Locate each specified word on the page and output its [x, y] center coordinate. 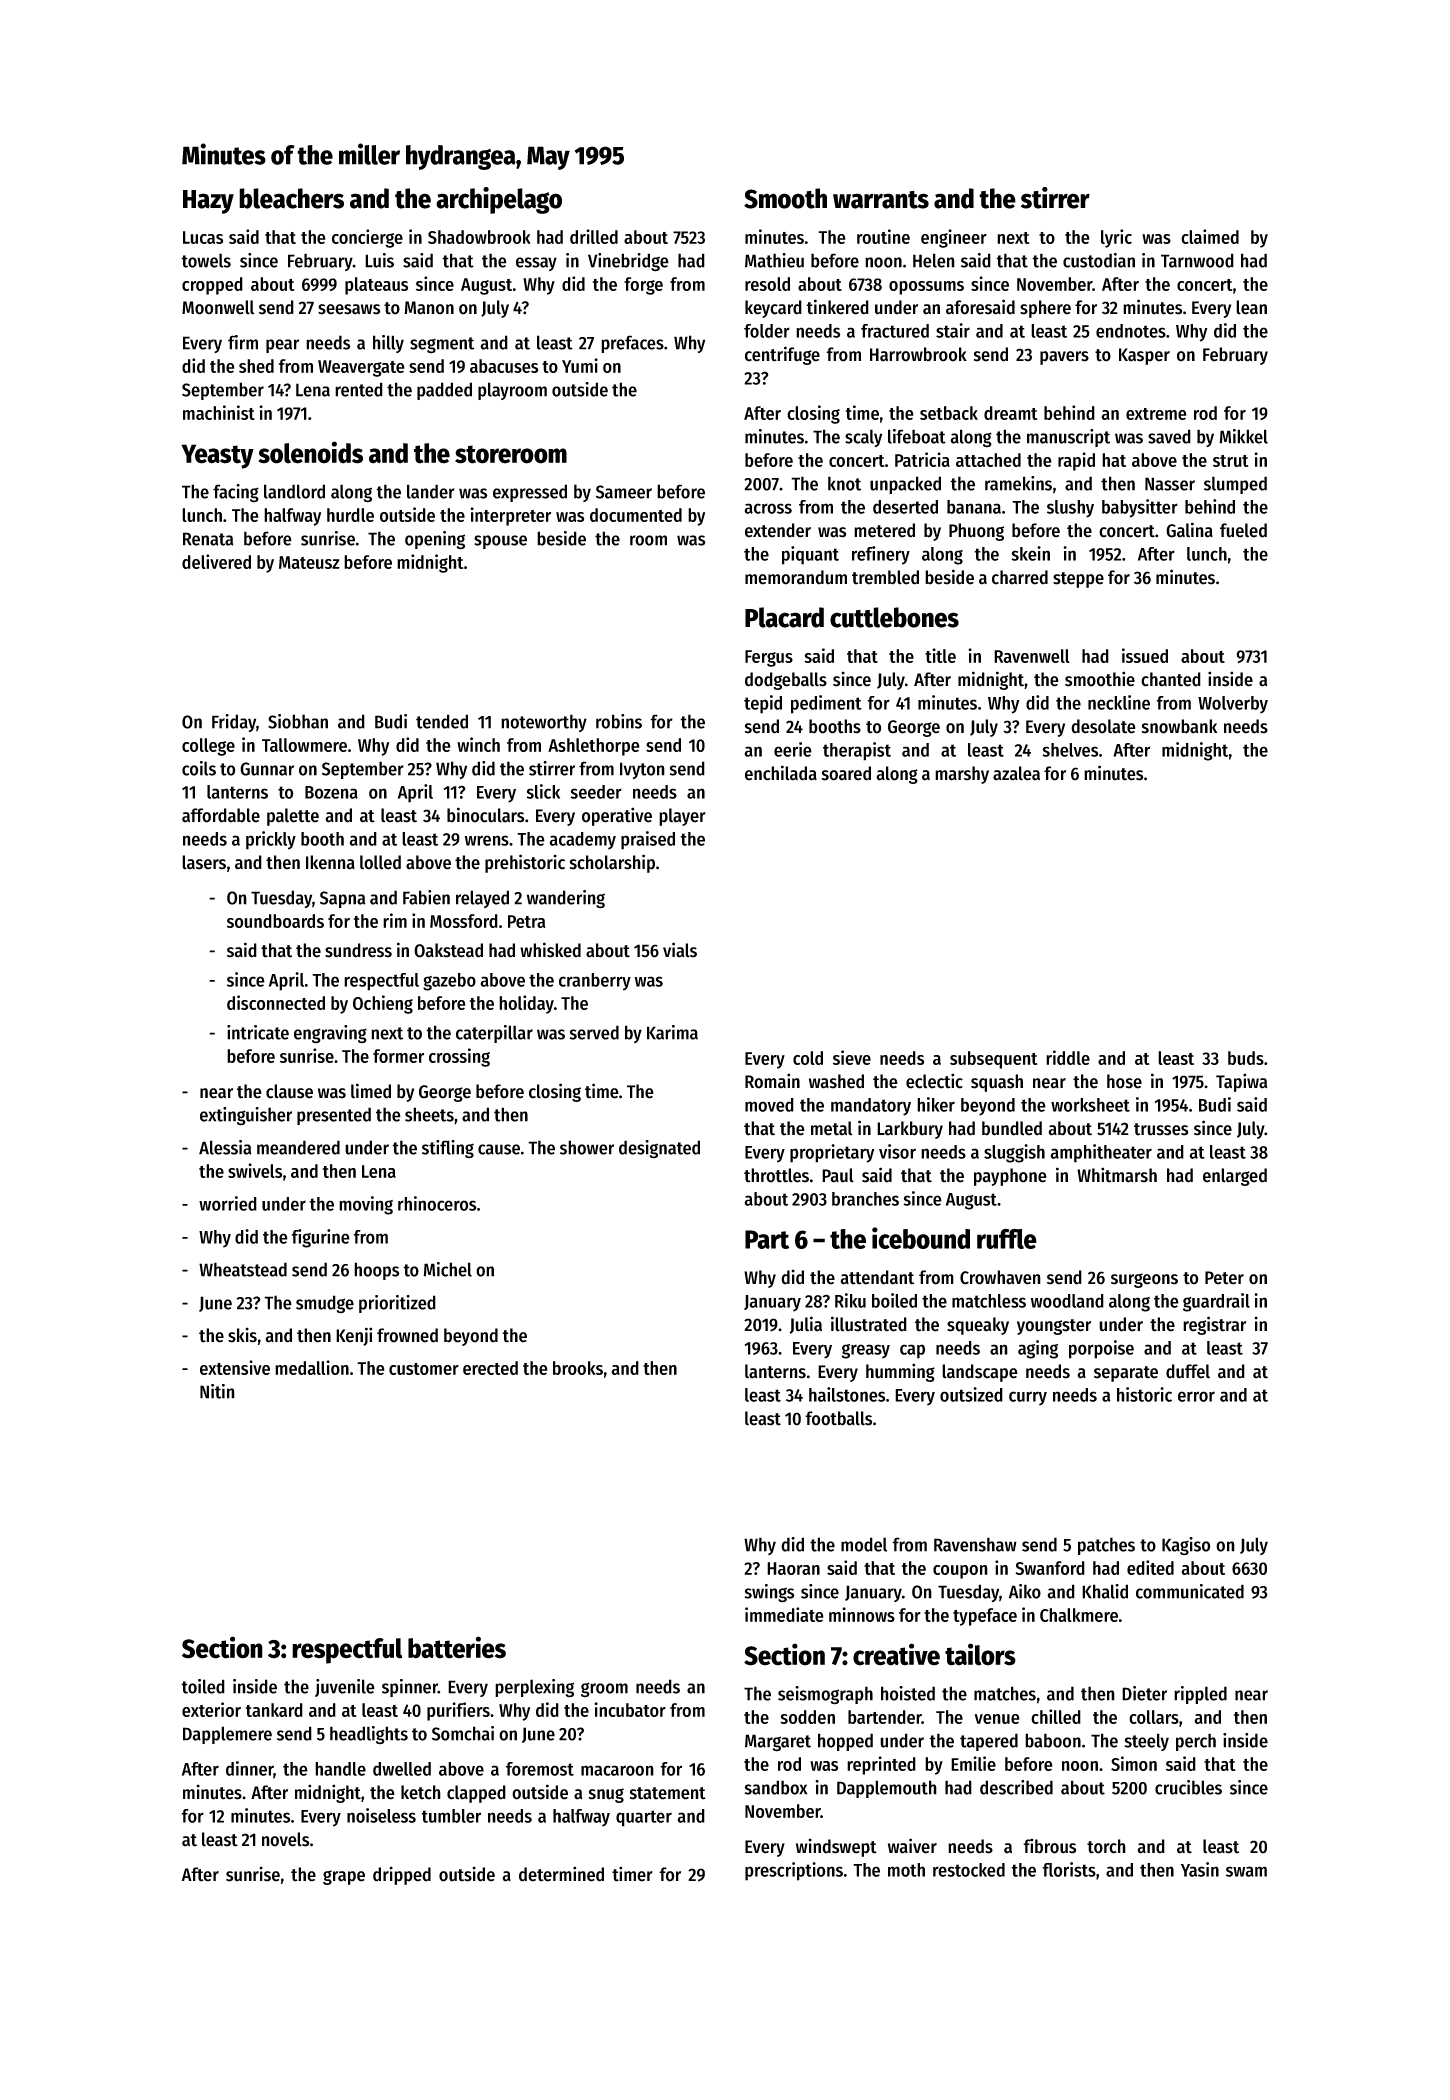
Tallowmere [304, 745]
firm [243, 342]
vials [680, 950]
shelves [1070, 750]
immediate [784, 1614]
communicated [1190, 1591]
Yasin [1200, 1869]
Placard [784, 617]
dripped [402, 1875]
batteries [457, 1647]
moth [906, 1870]
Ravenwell [1032, 656]
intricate [258, 1032]
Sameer [624, 492]
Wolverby [1233, 705]
